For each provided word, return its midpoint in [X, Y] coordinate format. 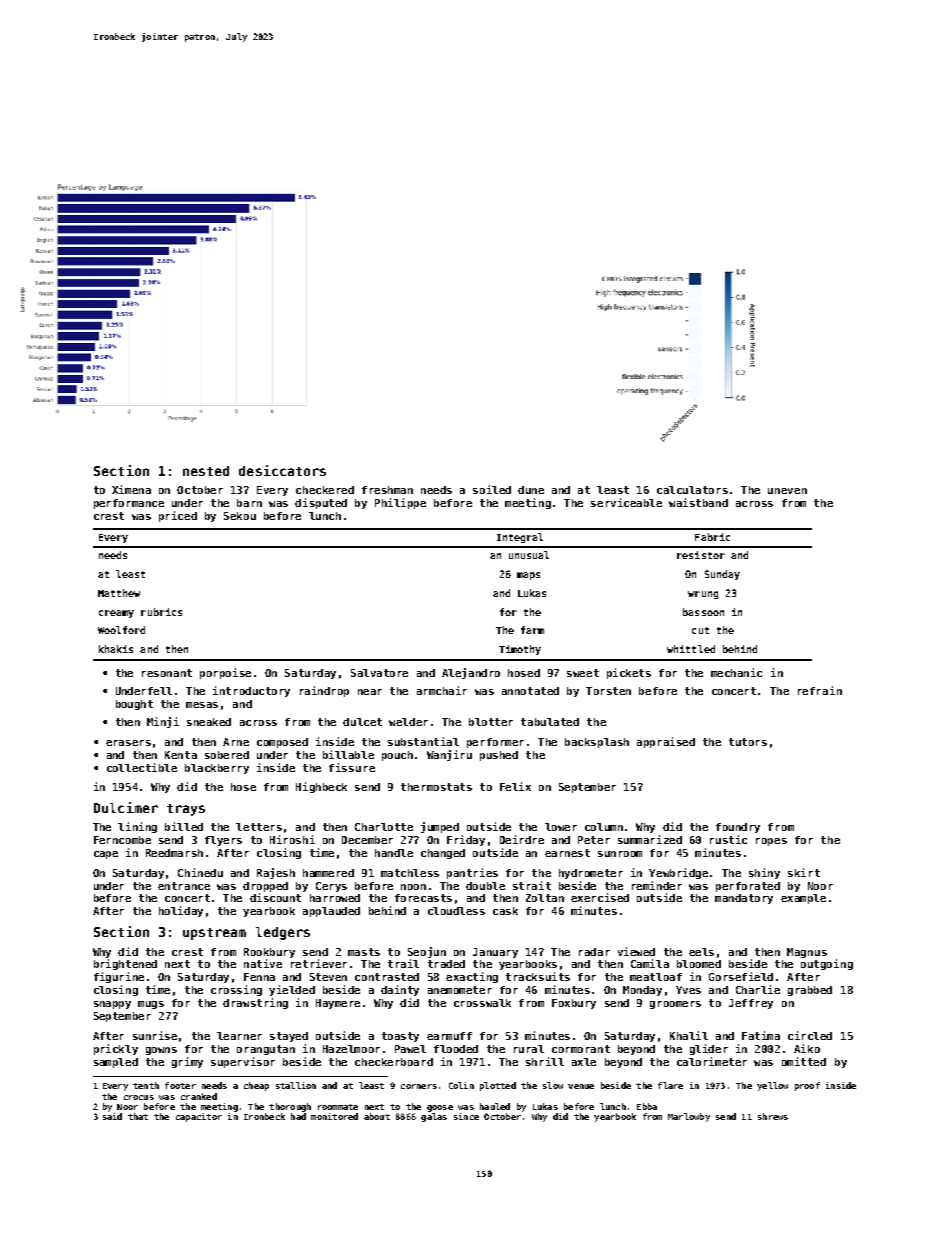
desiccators [282, 470]
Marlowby [689, 1117]
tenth [146, 1085]
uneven [787, 491]
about [377, 1116]
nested [206, 471]
